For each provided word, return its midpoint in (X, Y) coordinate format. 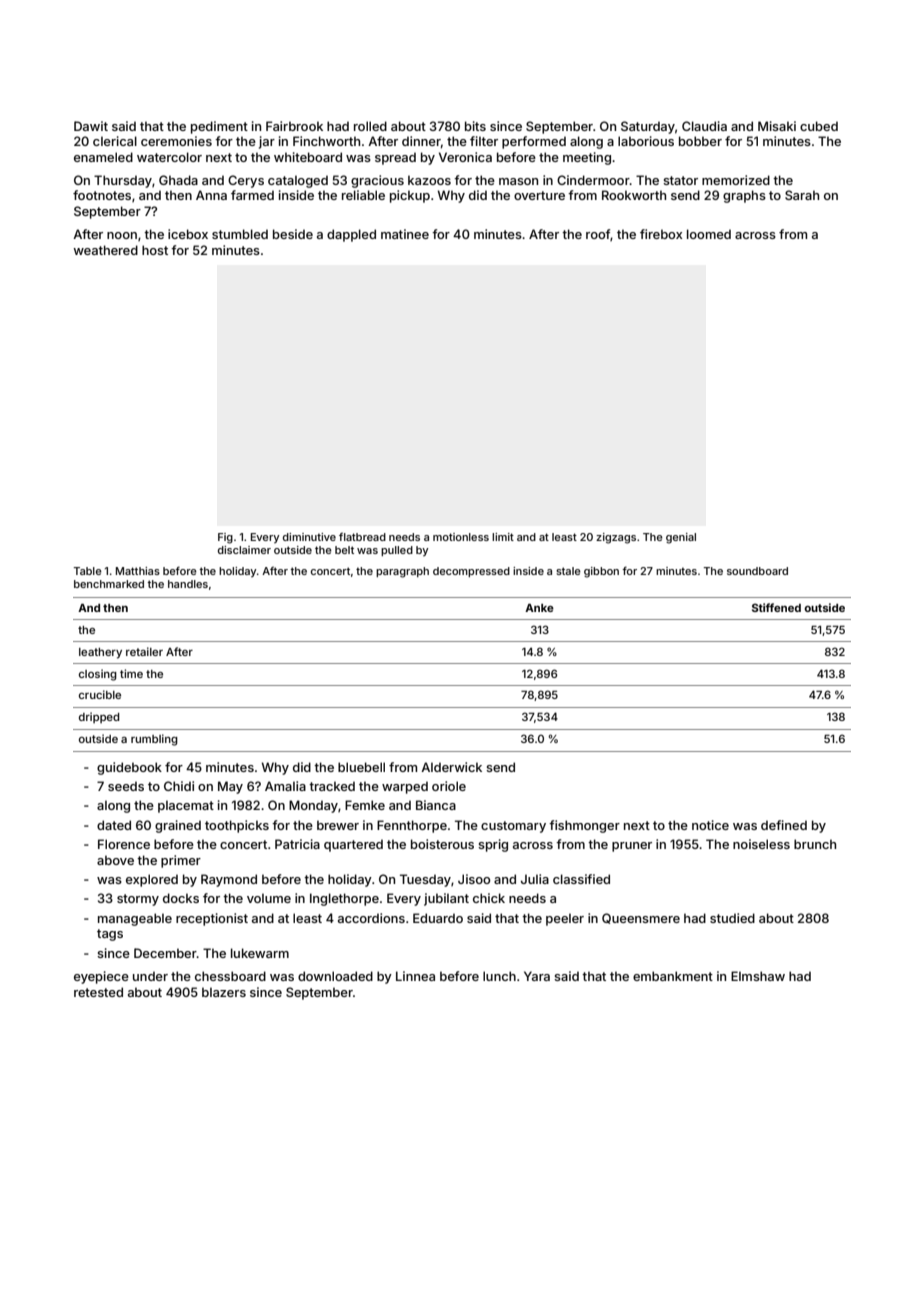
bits (475, 126)
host (155, 250)
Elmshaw (758, 976)
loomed (709, 234)
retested (98, 992)
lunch (499, 976)
